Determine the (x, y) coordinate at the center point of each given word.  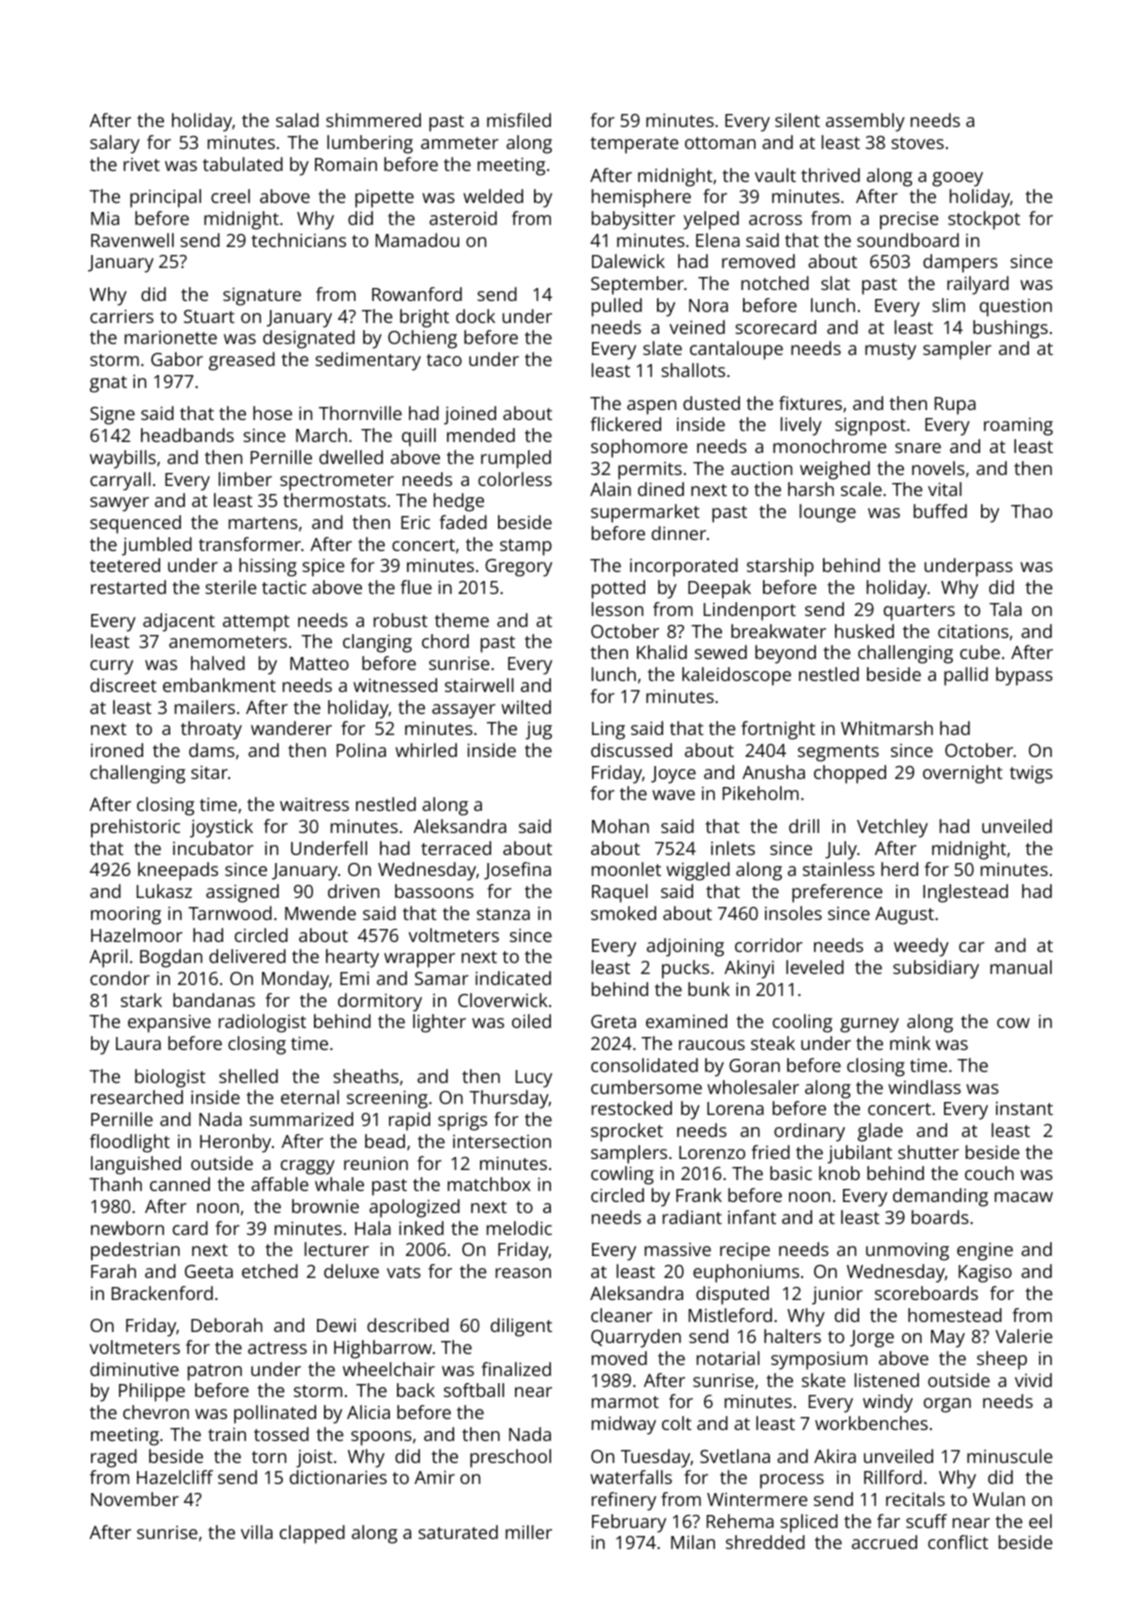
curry (111, 667)
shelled (248, 1076)
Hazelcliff (175, 1477)
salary (115, 144)
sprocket (627, 1132)
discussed (631, 750)
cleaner (622, 1315)
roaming (1018, 426)
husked (864, 631)
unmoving (907, 1252)
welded (493, 196)
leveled (815, 967)
